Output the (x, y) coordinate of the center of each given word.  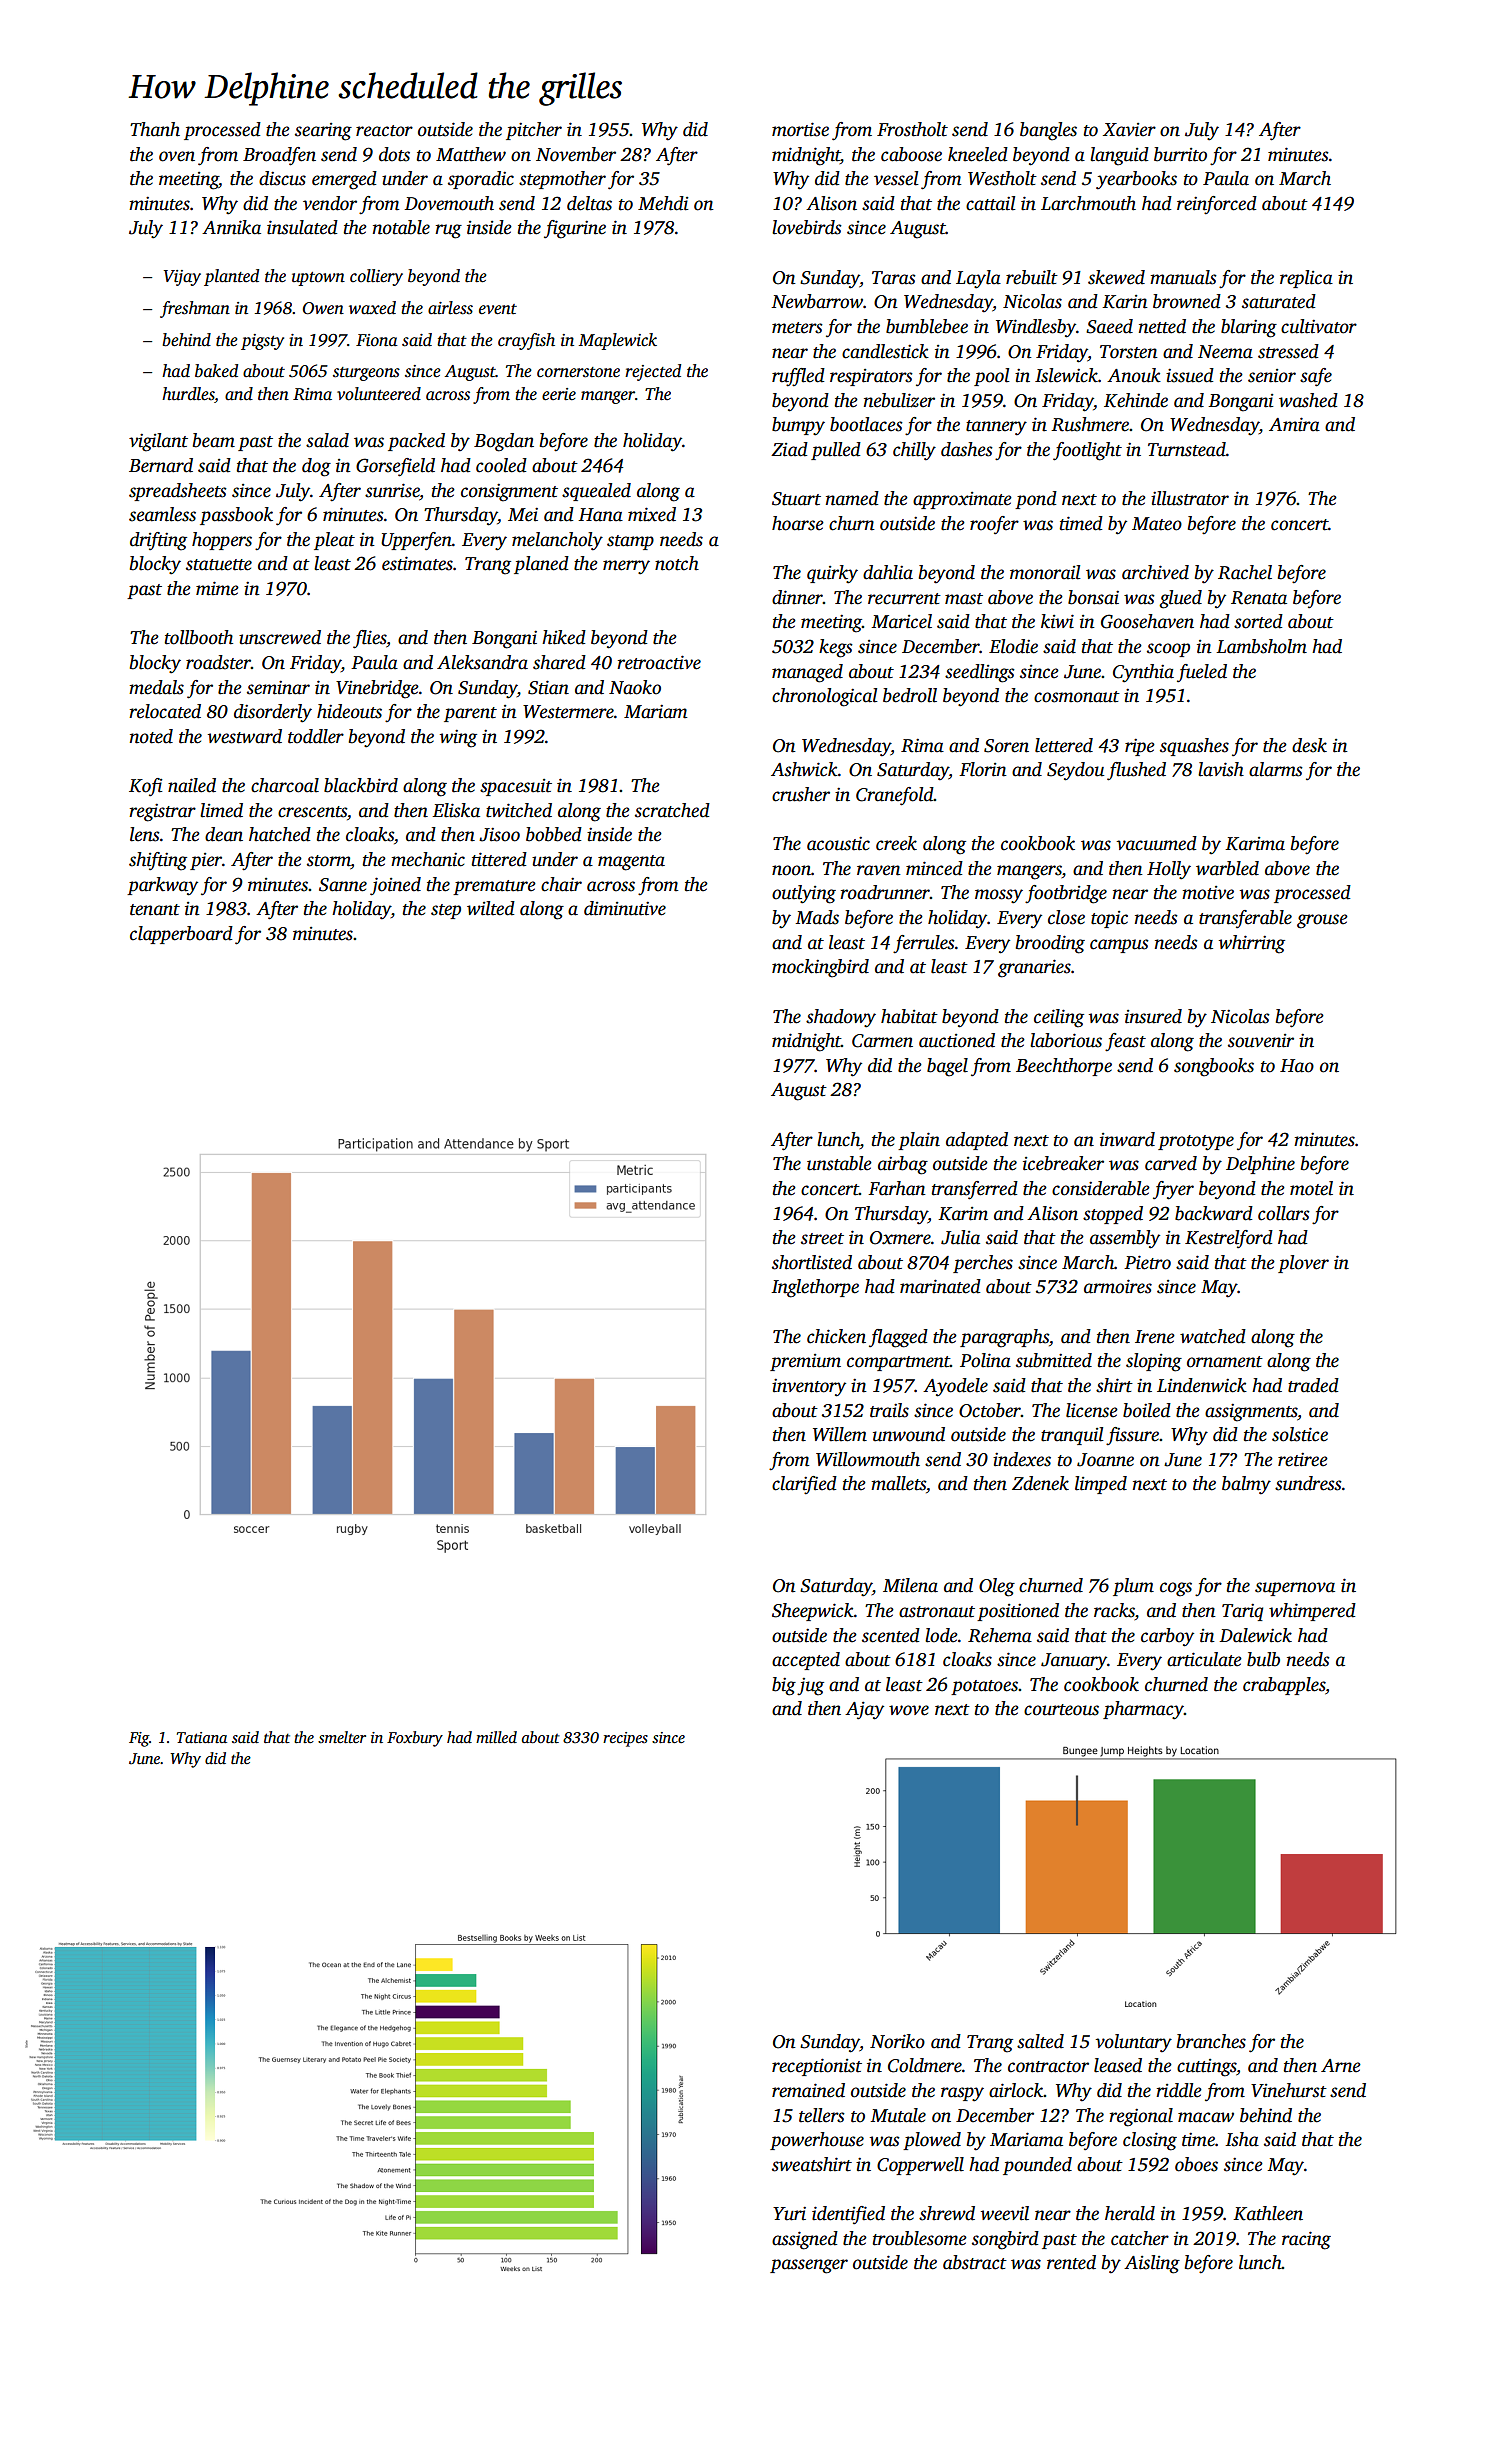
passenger (809, 2266)
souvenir (1261, 1041)
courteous (1061, 1710)
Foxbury (415, 1739)
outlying (804, 894)
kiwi (1057, 621)
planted (231, 277)
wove (909, 1710)
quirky (832, 574)
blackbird (361, 785)
